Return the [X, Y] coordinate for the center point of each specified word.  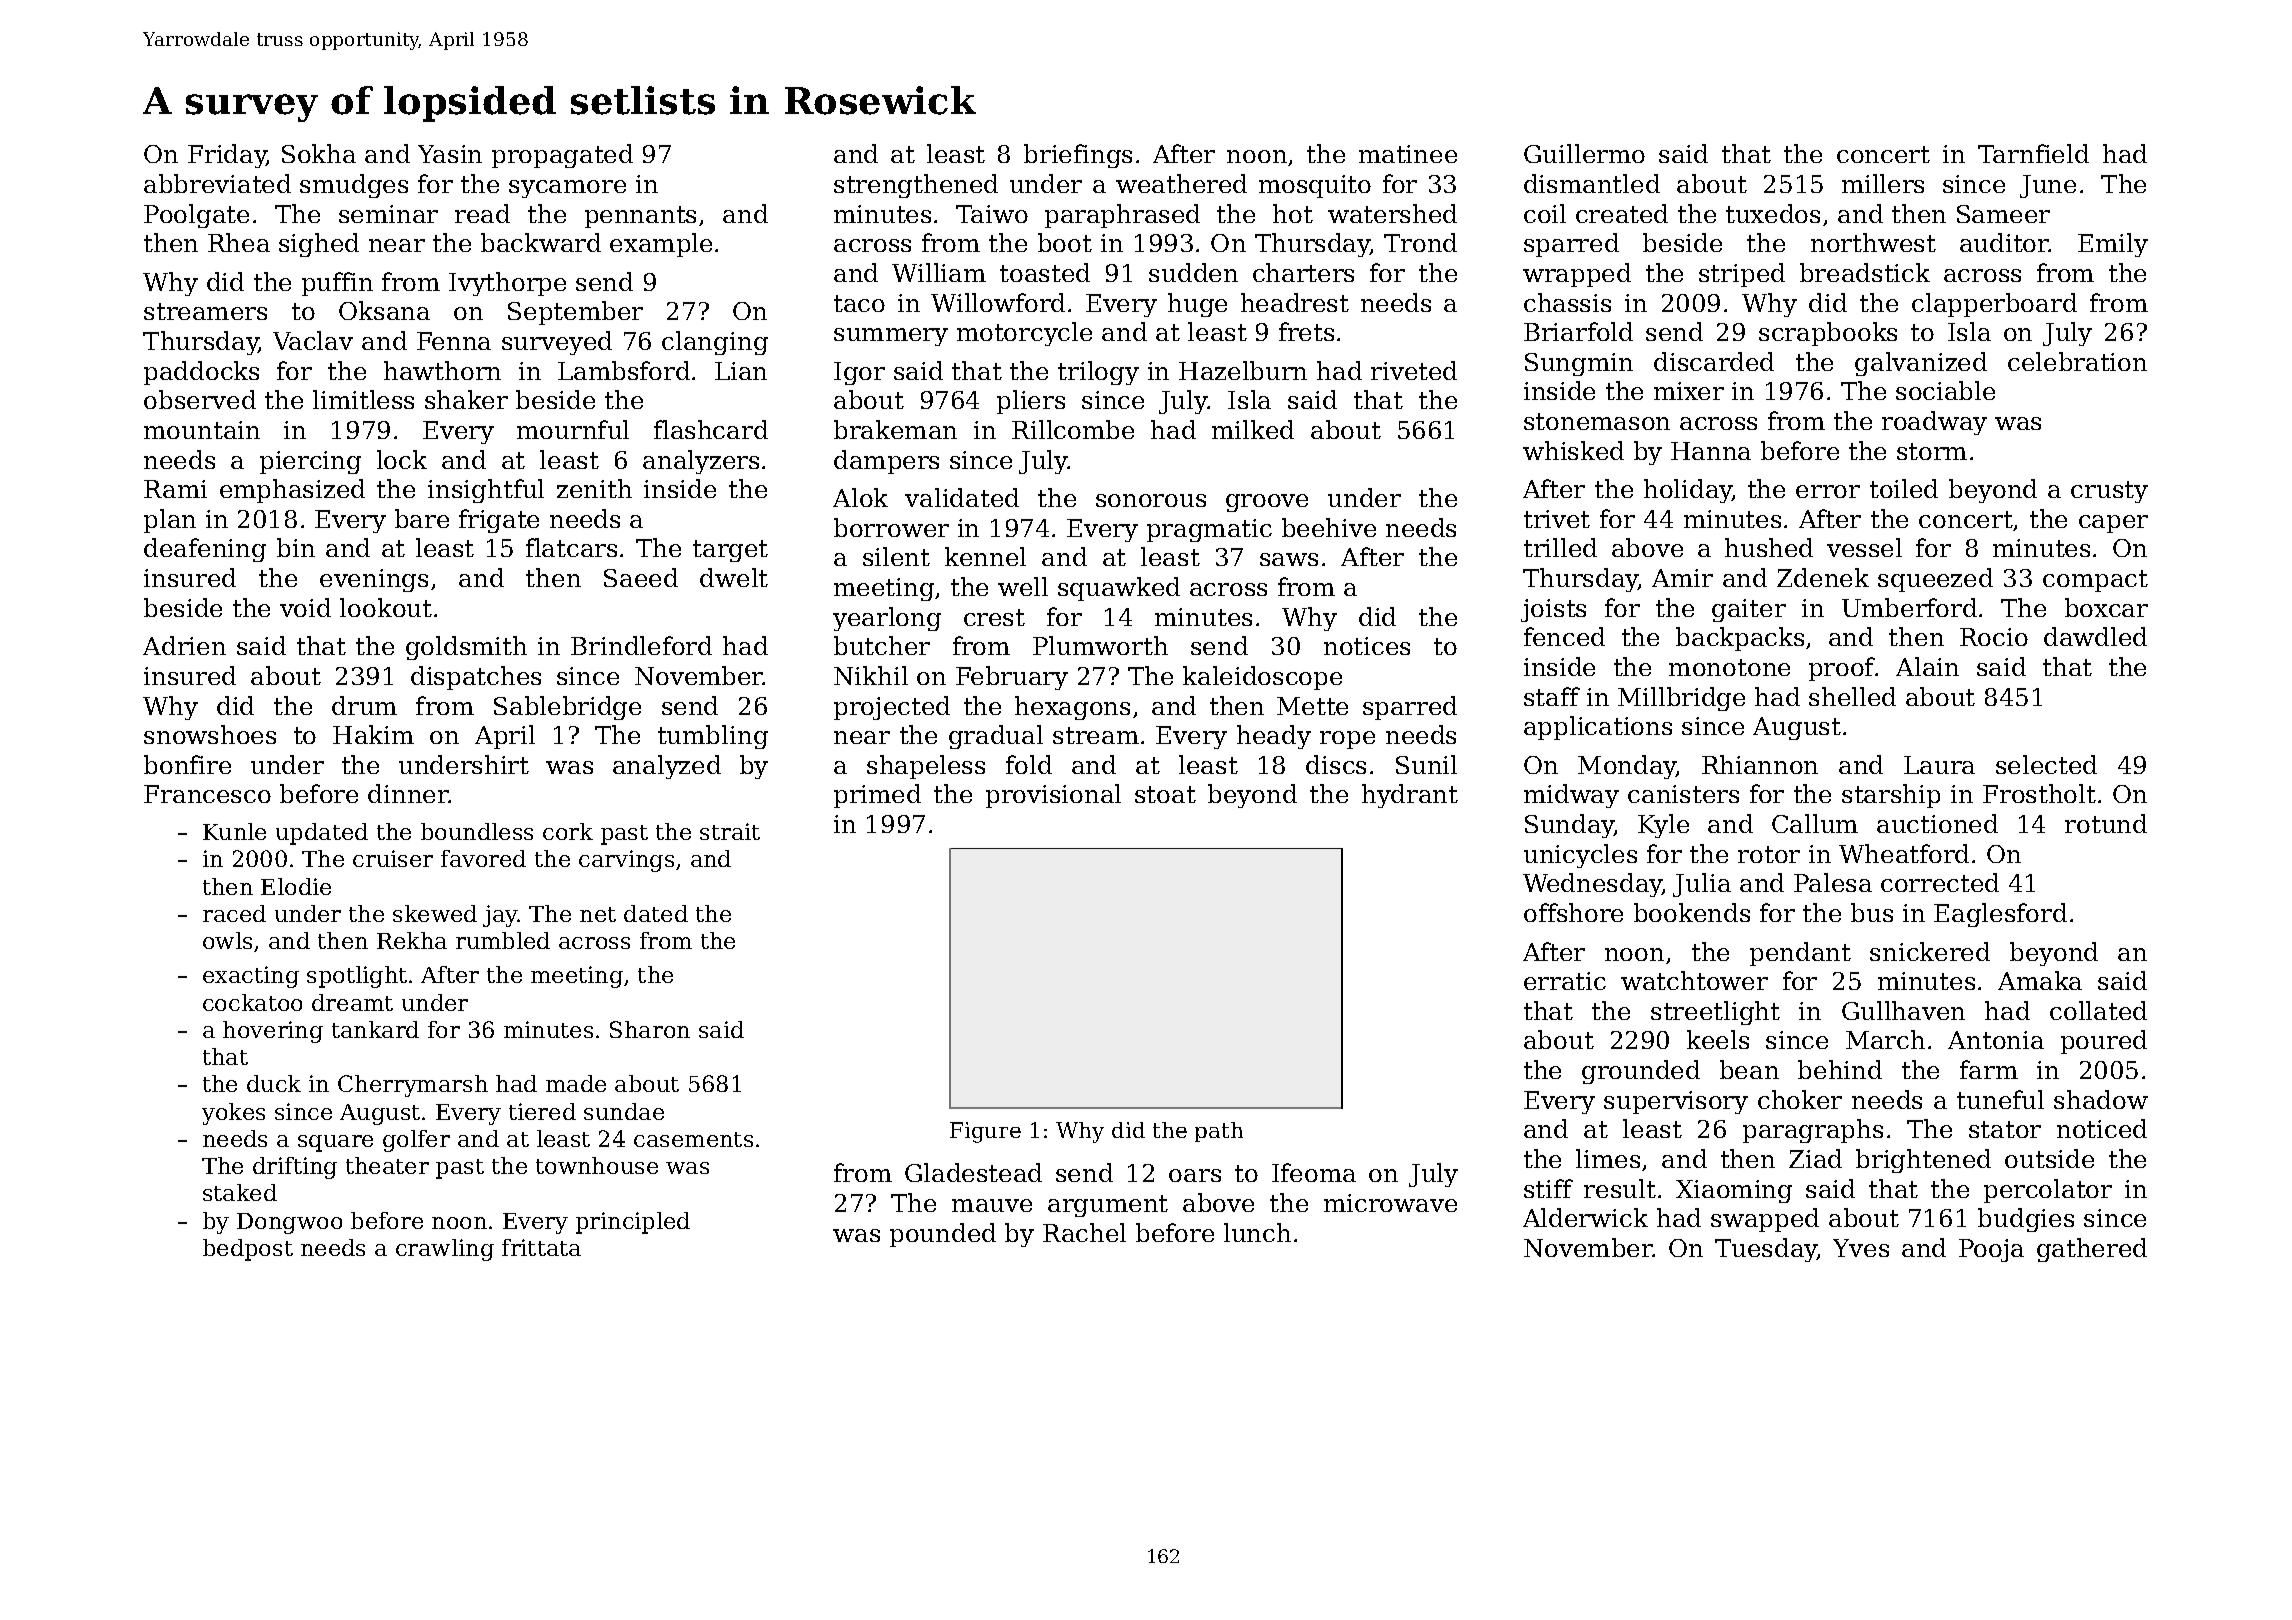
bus [1872, 912]
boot [1065, 242]
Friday [227, 156]
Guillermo [1584, 153]
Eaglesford [2000, 915]
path [1219, 1132]
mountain [202, 430]
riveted [1414, 370]
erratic [1565, 981]
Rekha [412, 940]
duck [274, 1083]
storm [1932, 451]
